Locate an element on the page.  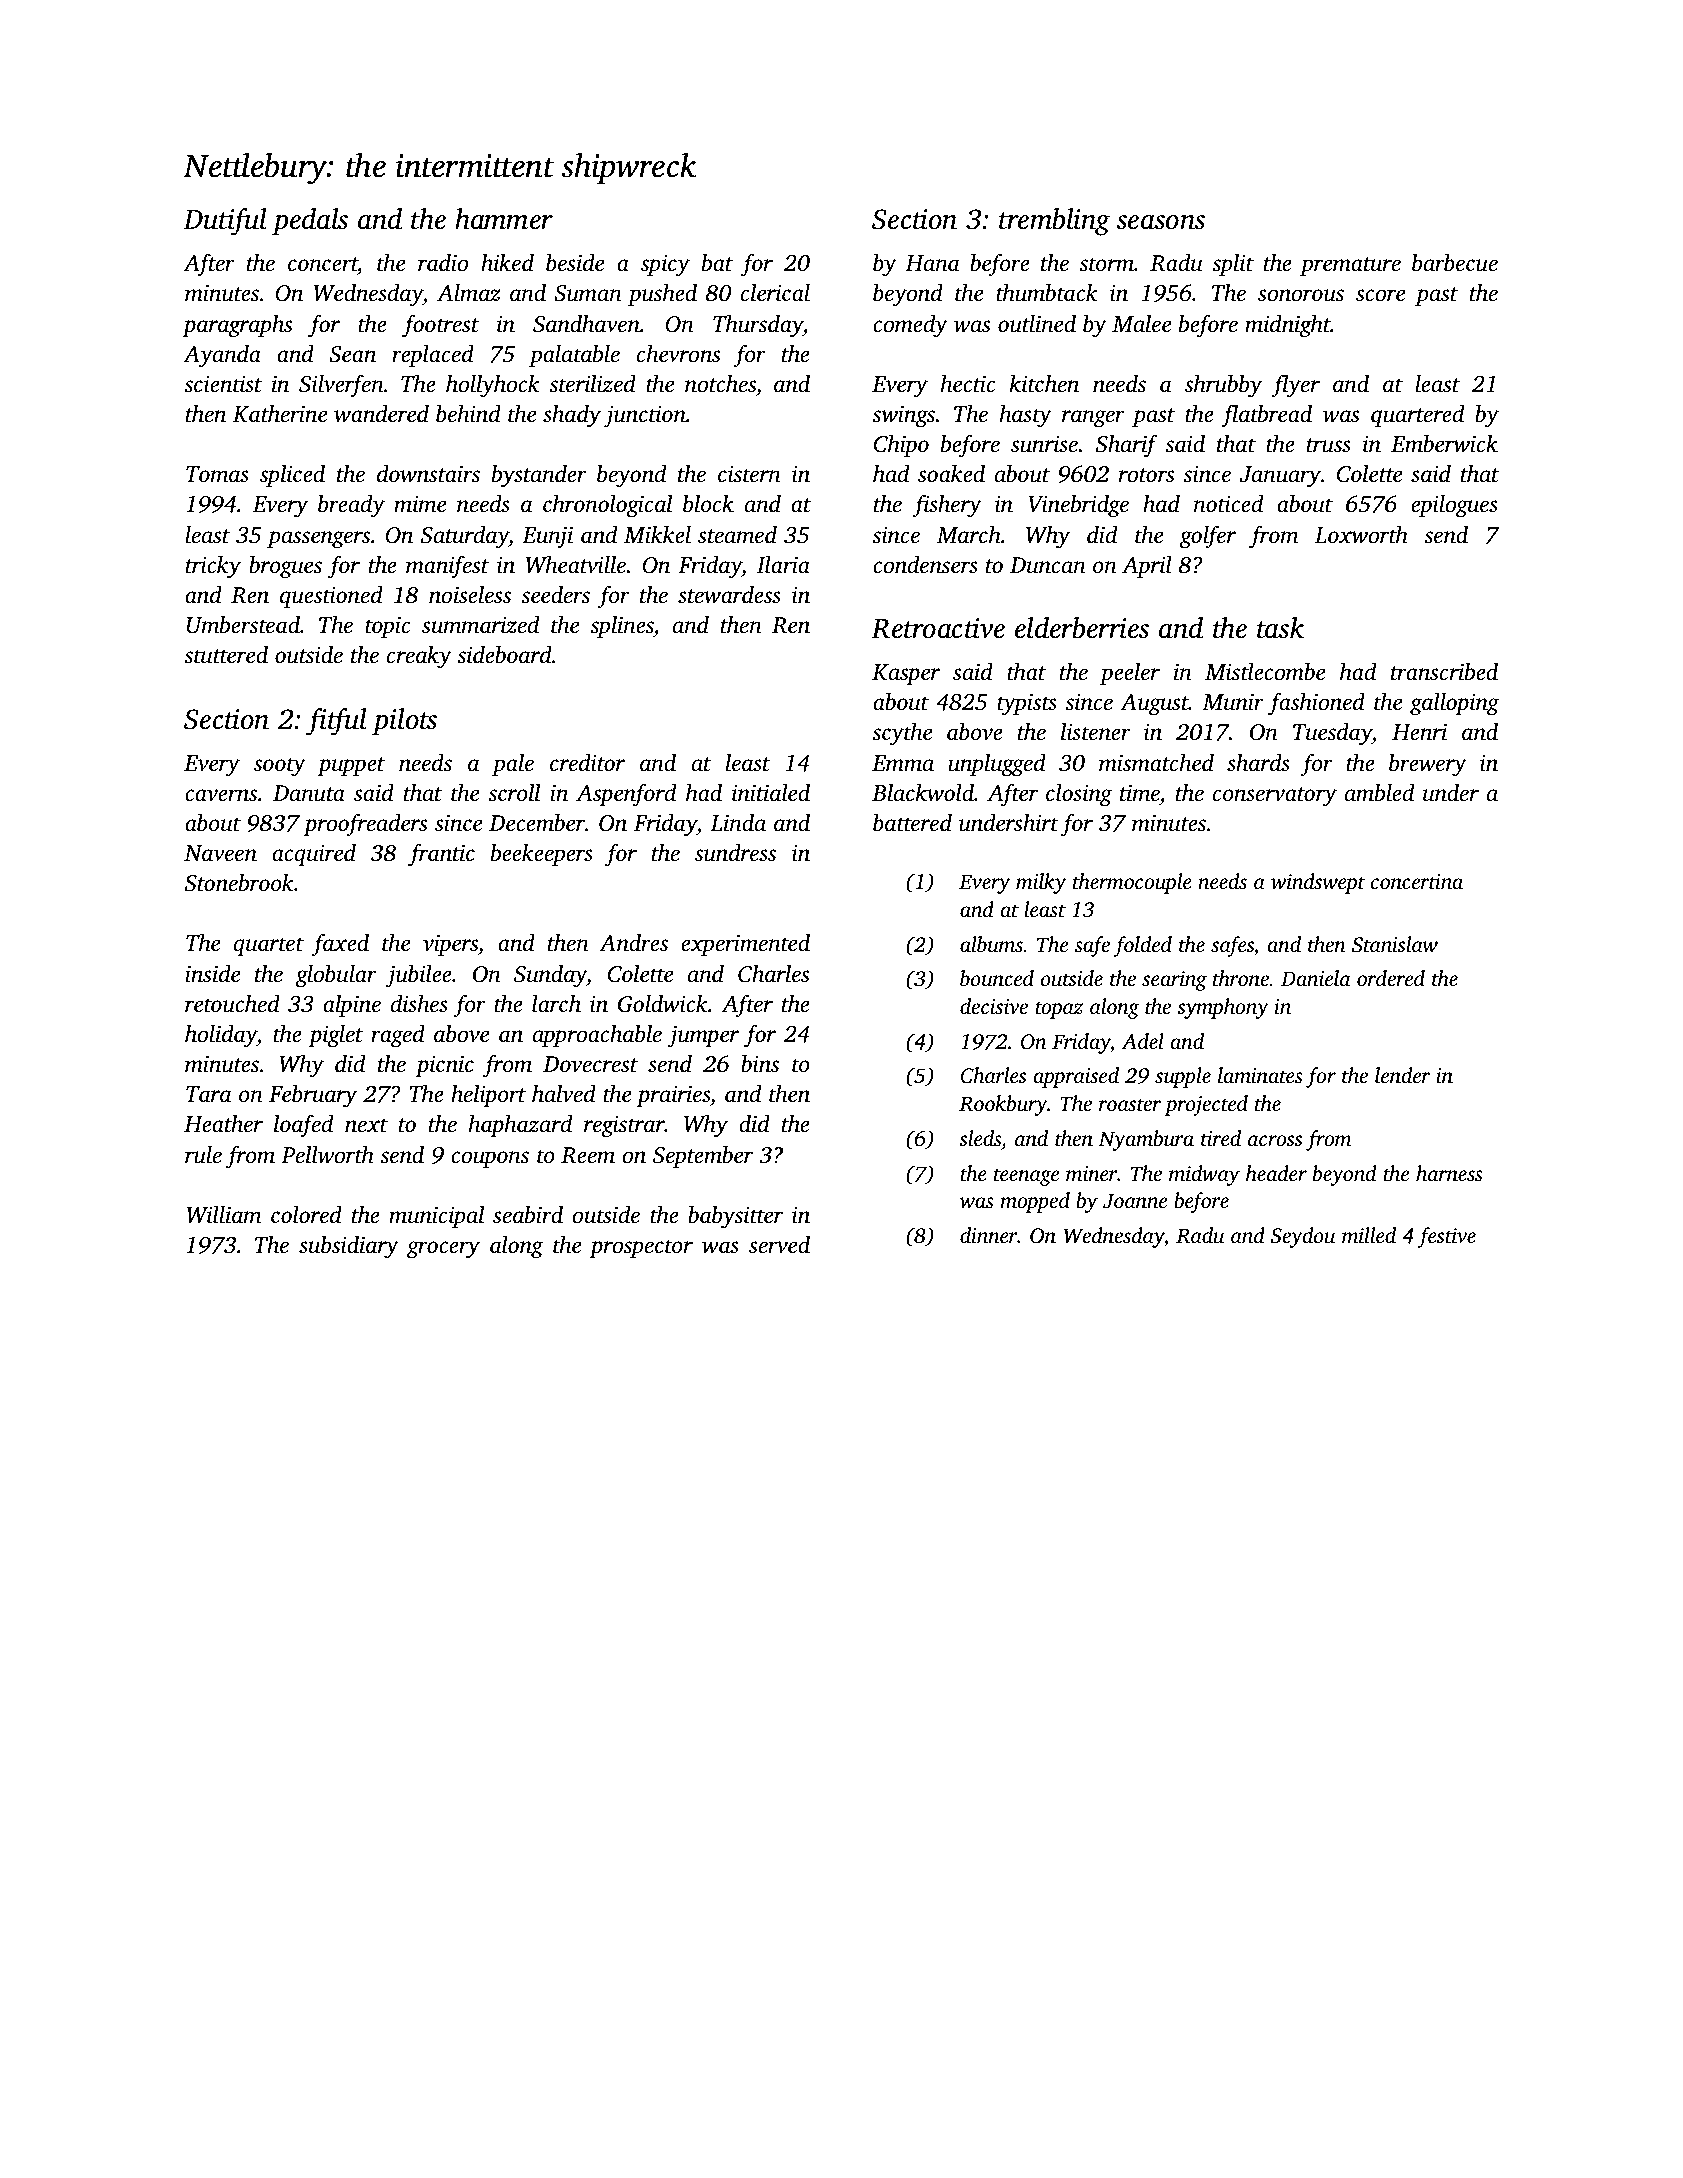
next is located at coordinates (366, 1125).
